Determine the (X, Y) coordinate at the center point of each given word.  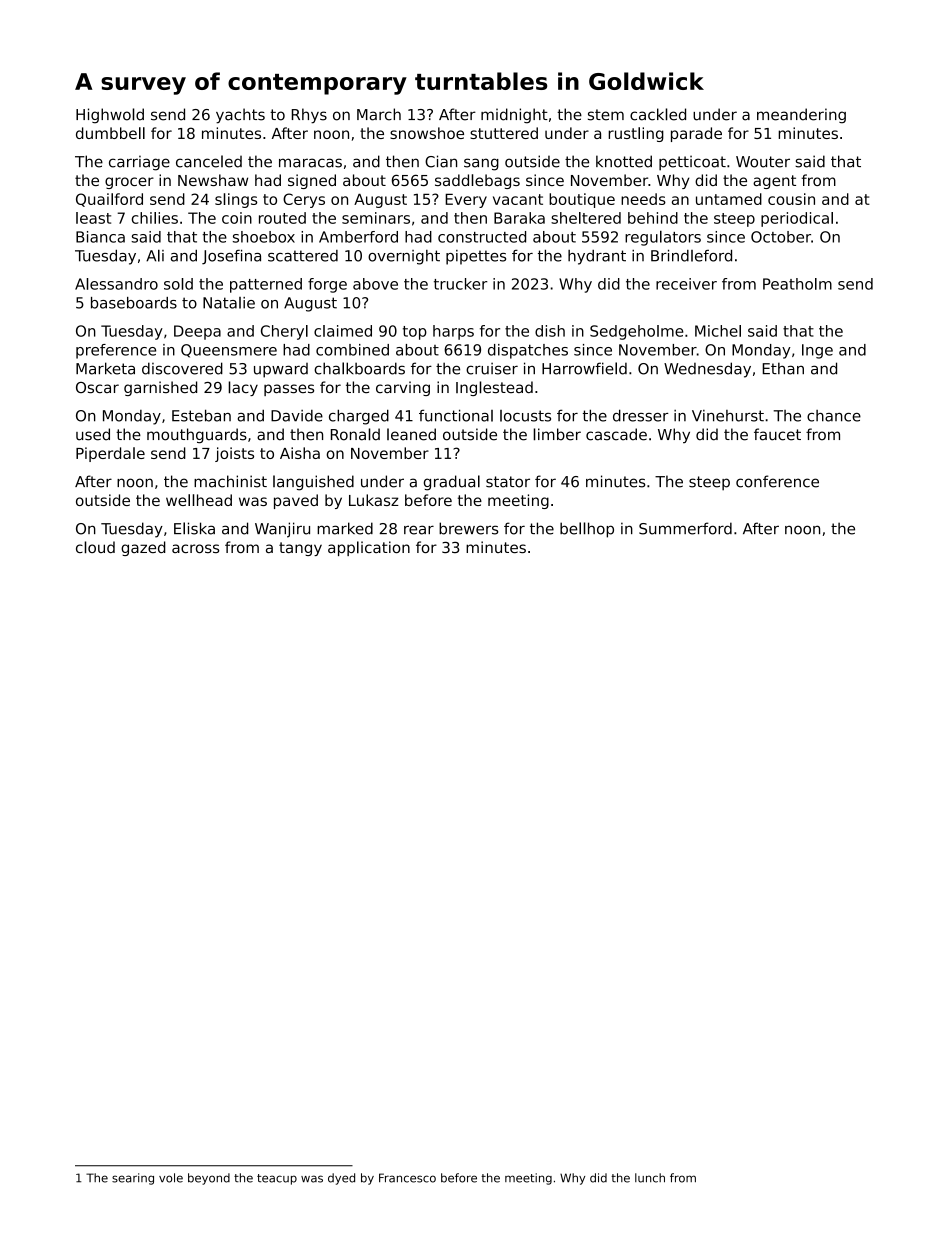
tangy (300, 549)
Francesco (407, 1178)
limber (557, 434)
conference (777, 481)
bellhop (587, 530)
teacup (277, 1179)
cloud (95, 547)
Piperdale (110, 454)
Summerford (685, 528)
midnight (514, 116)
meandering (801, 116)
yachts (240, 116)
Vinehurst (728, 416)
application (369, 548)
